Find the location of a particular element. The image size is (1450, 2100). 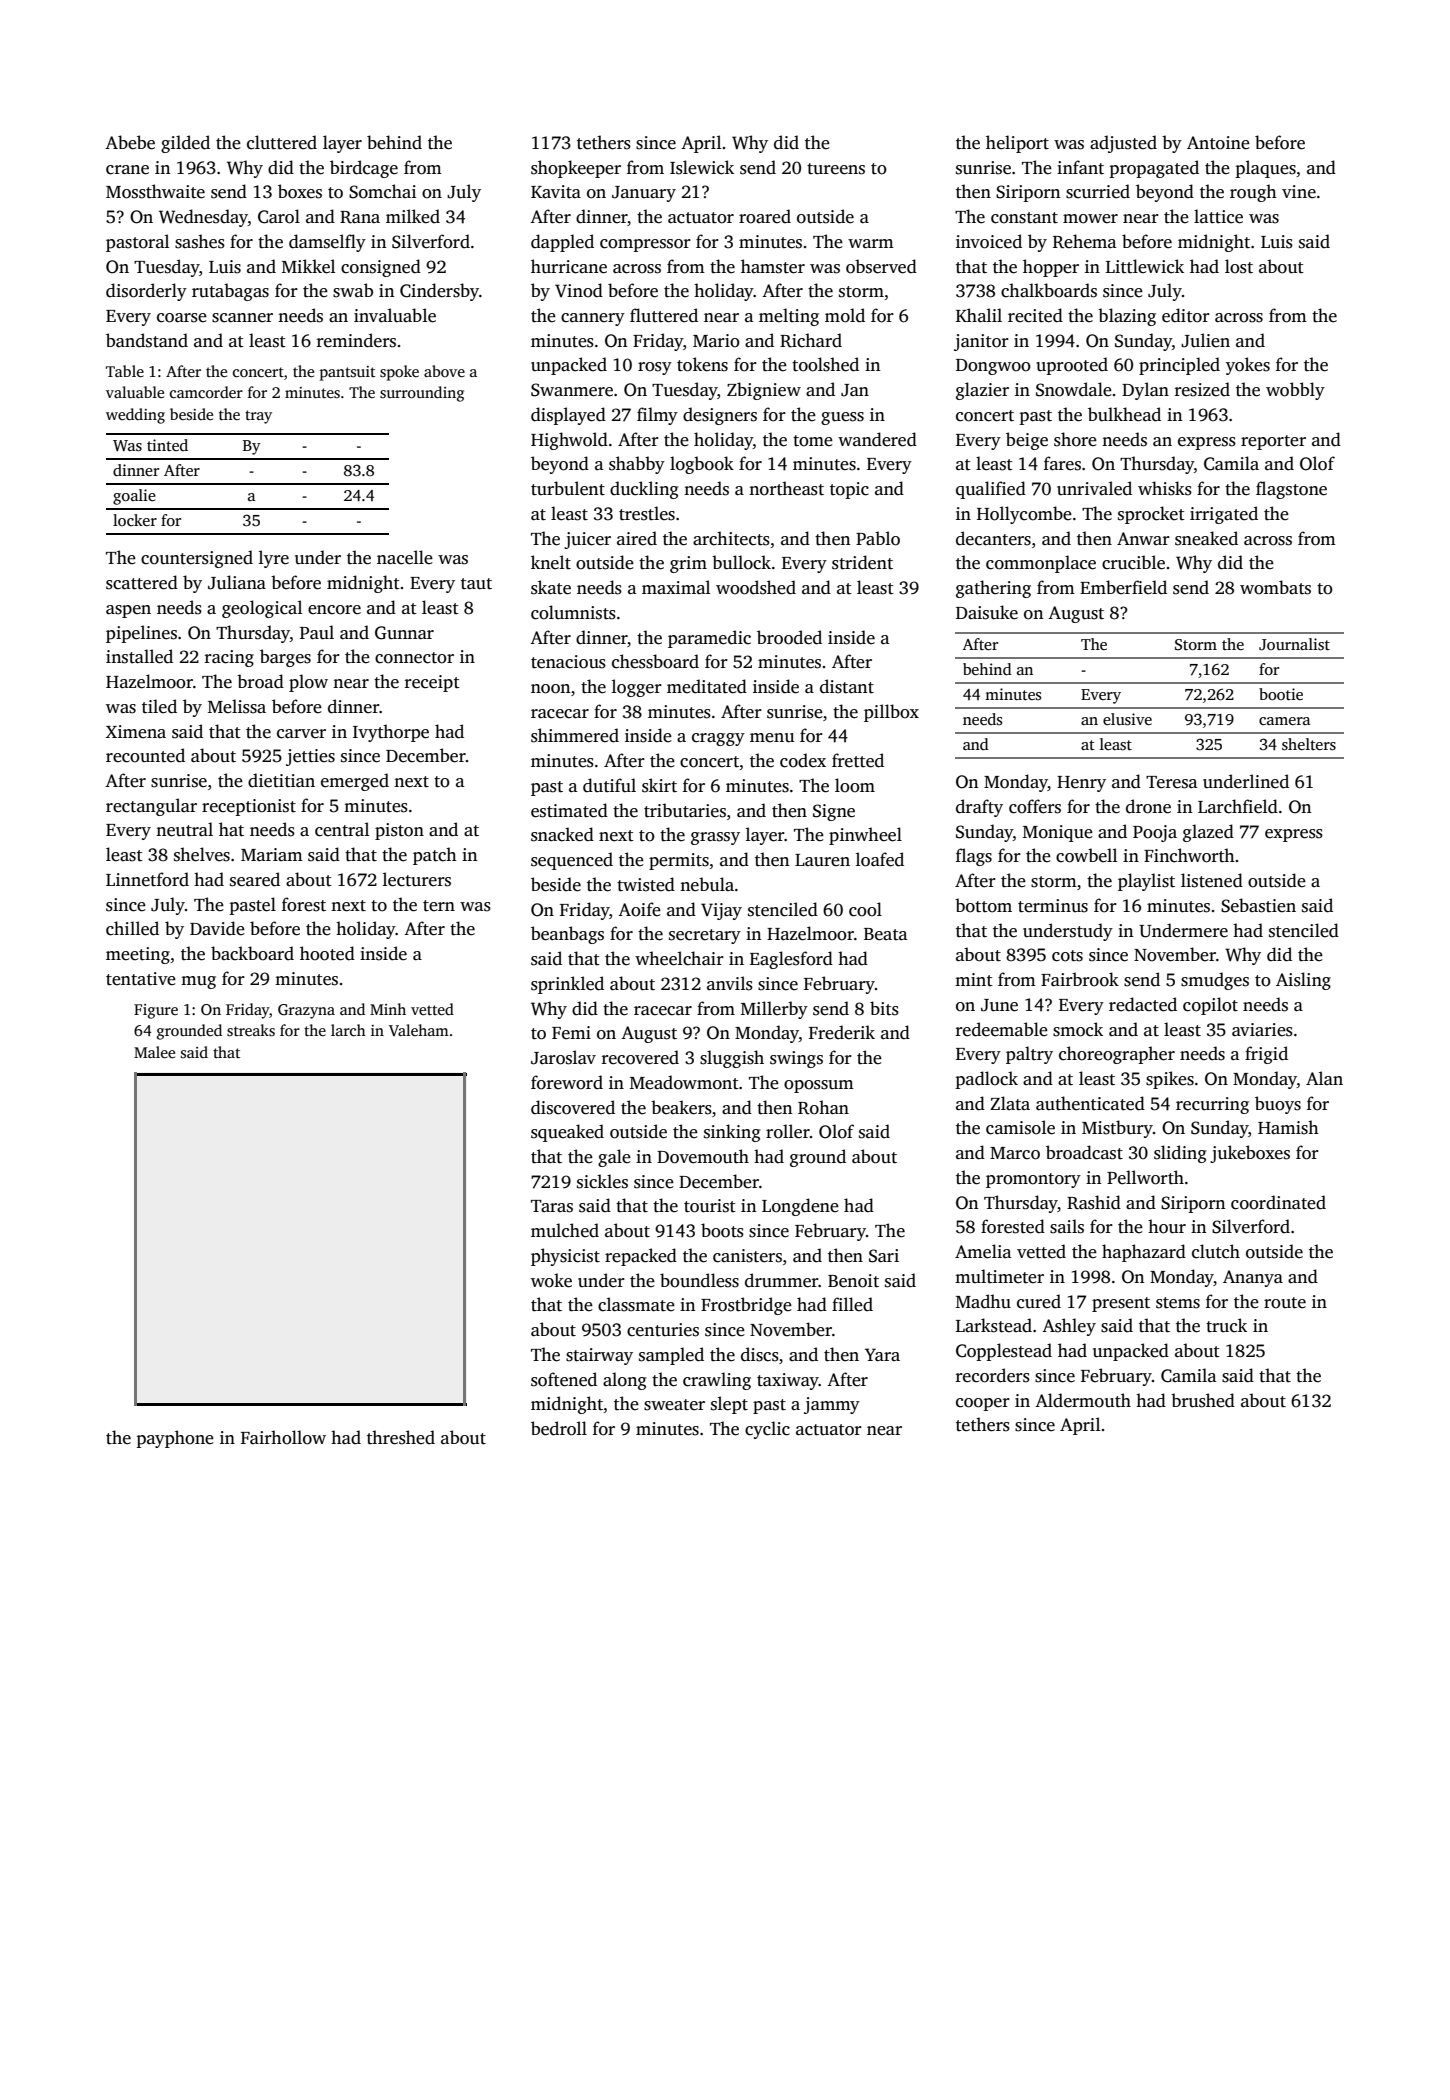

heliport is located at coordinates (1017, 144).
